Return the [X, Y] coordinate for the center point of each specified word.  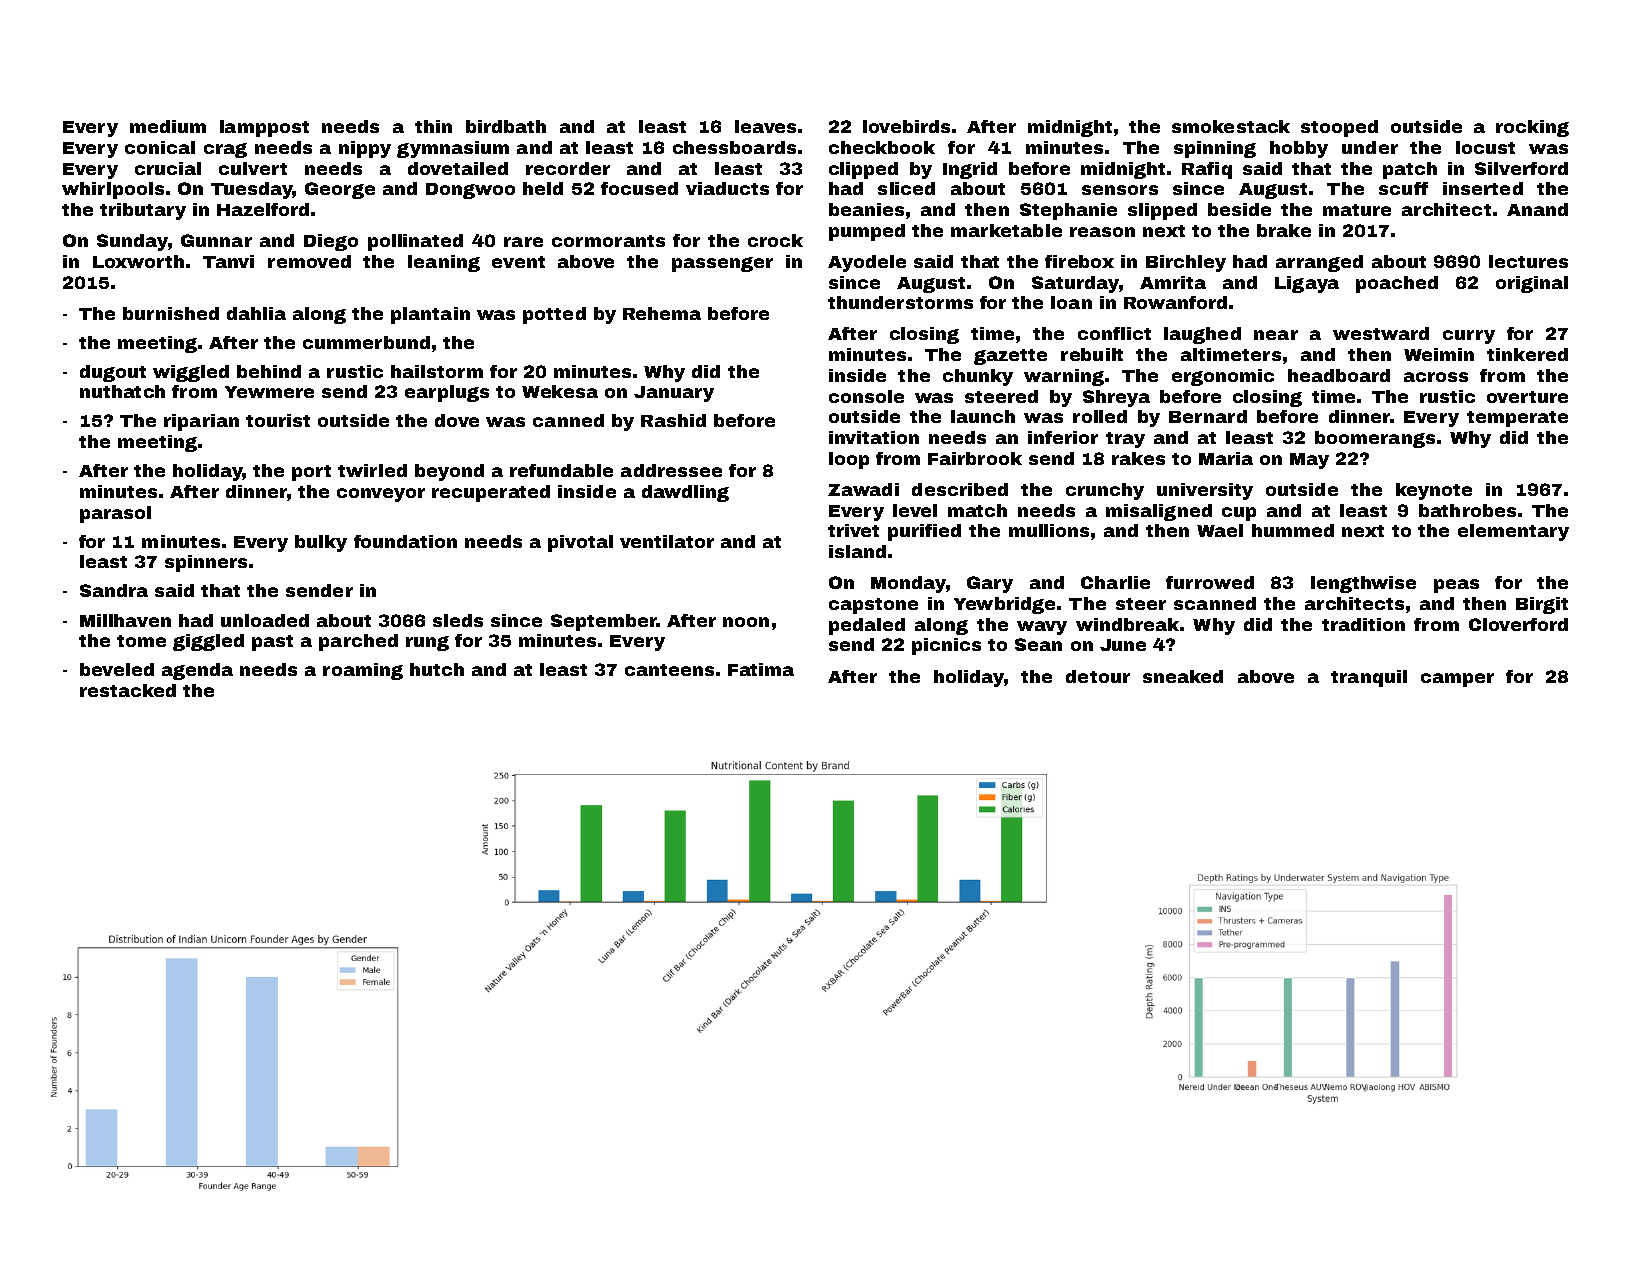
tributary [143, 211]
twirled [372, 470]
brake [1284, 230]
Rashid [673, 420]
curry [1469, 337]
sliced [906, 188]
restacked [128, 690]
